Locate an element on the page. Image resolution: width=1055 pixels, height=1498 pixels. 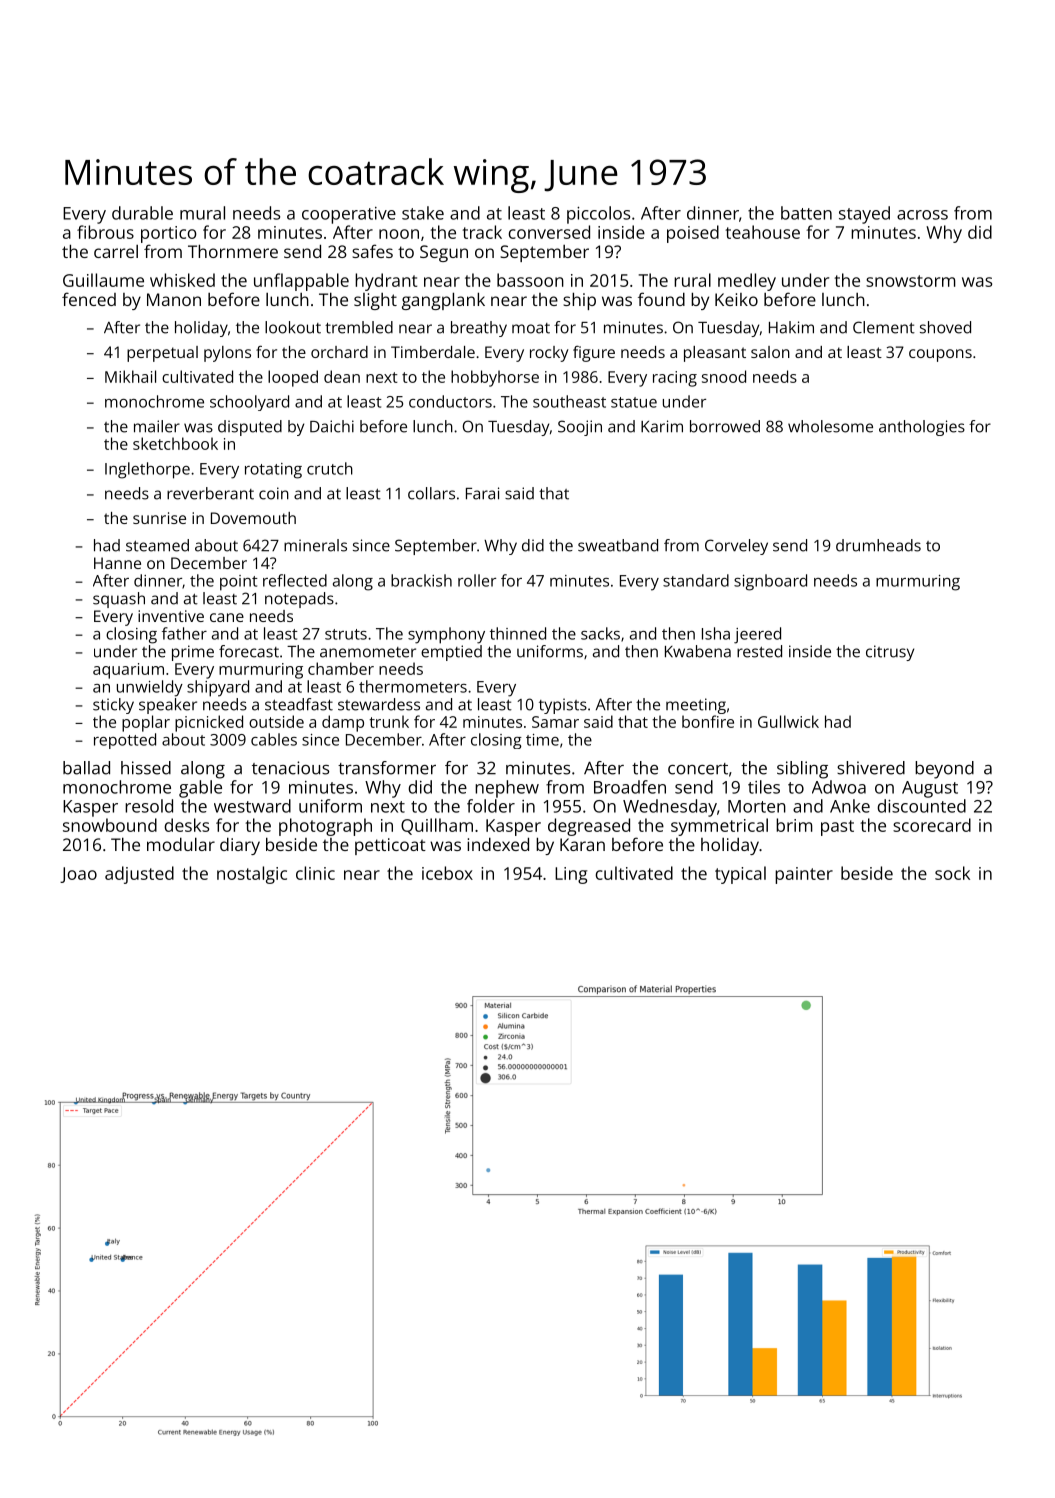
southeast is located at coordinates (569, 401).
